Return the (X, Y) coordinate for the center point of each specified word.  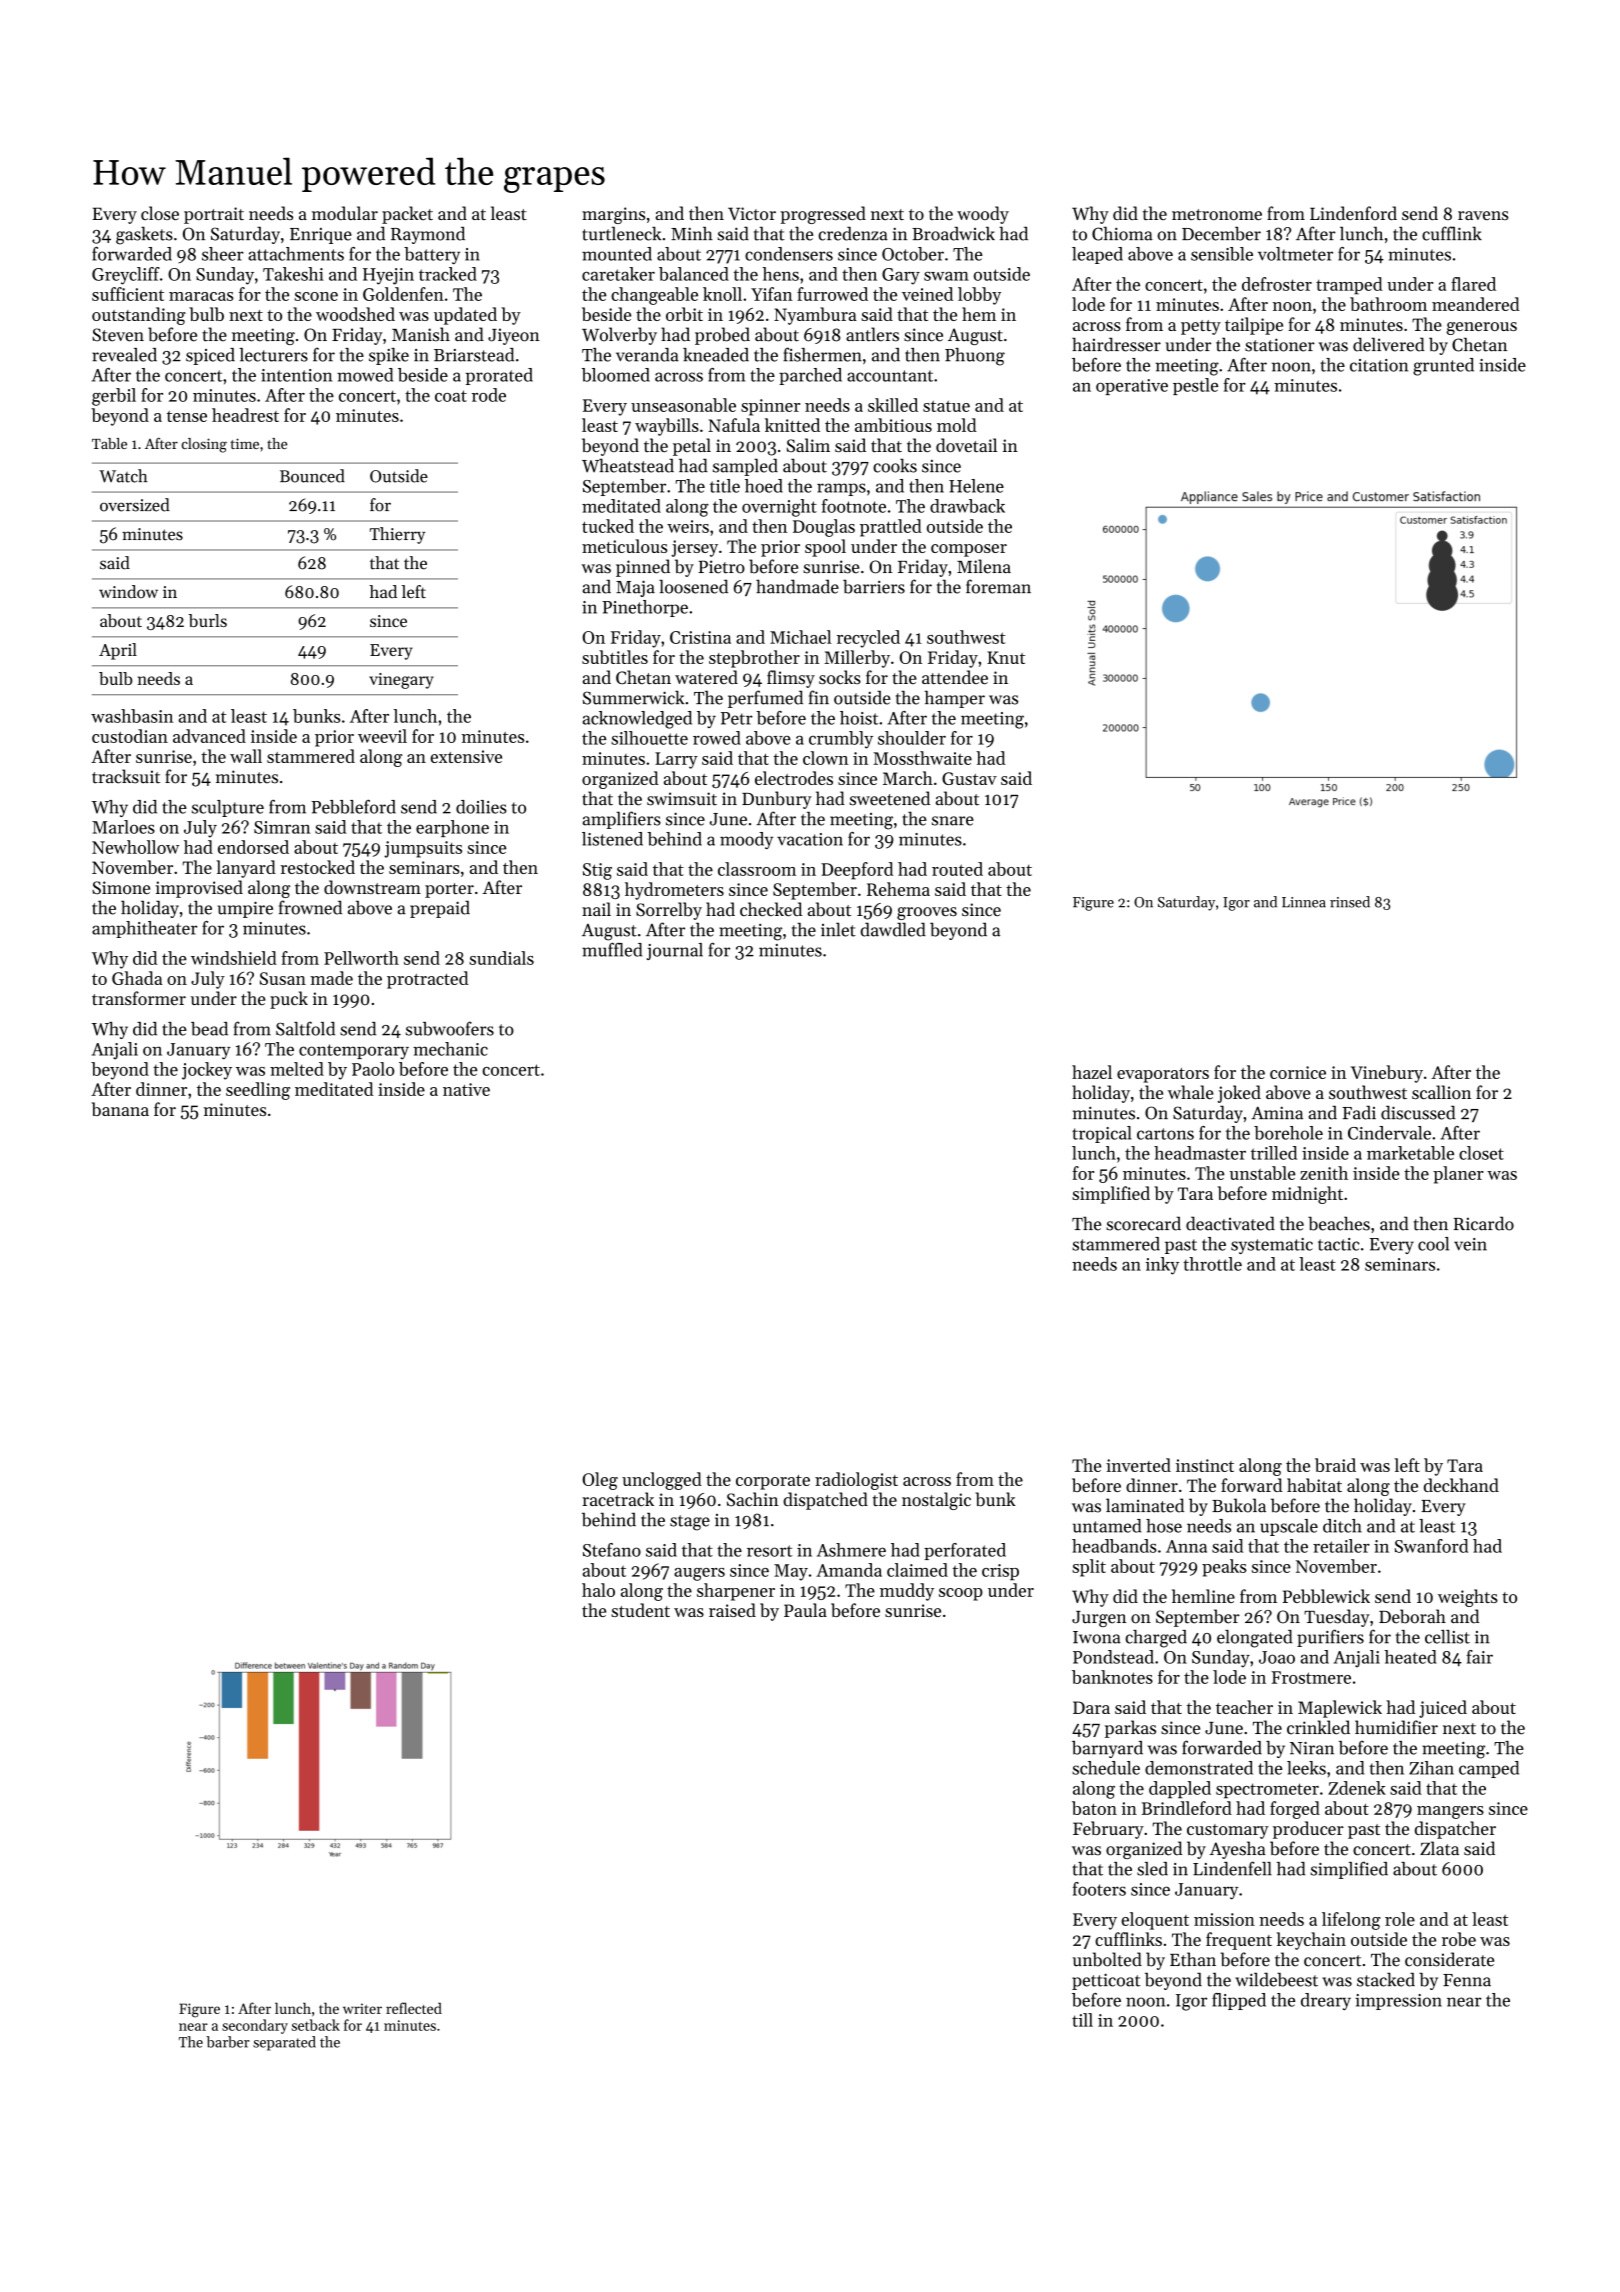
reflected (414, 2008)
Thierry (397, 535)
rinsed (1350, 902)
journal (675, 951)
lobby (979, 296)
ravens (1483, 215)
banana (120, 1109)
